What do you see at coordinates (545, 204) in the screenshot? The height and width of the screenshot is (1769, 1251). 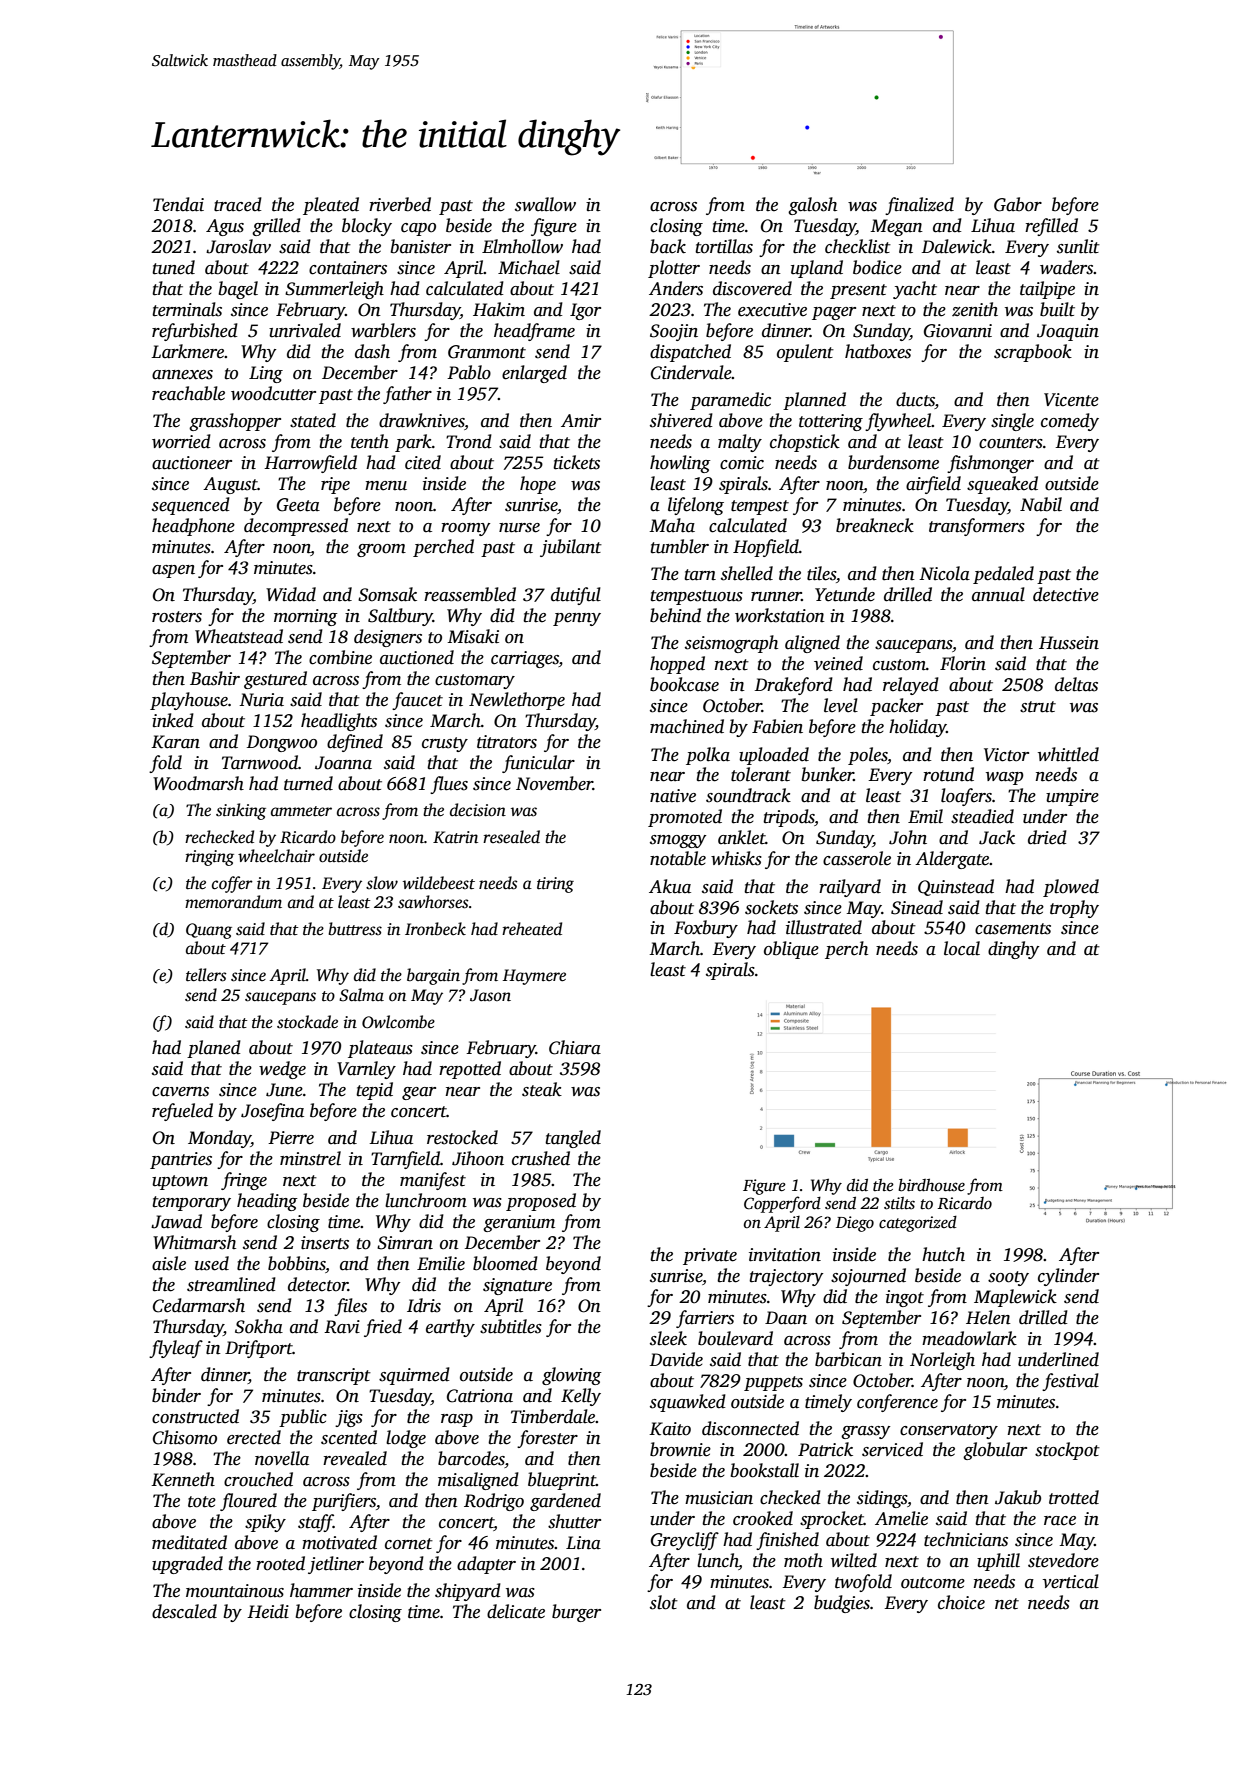 I see `swallow` at bounding box center [545, 204].
